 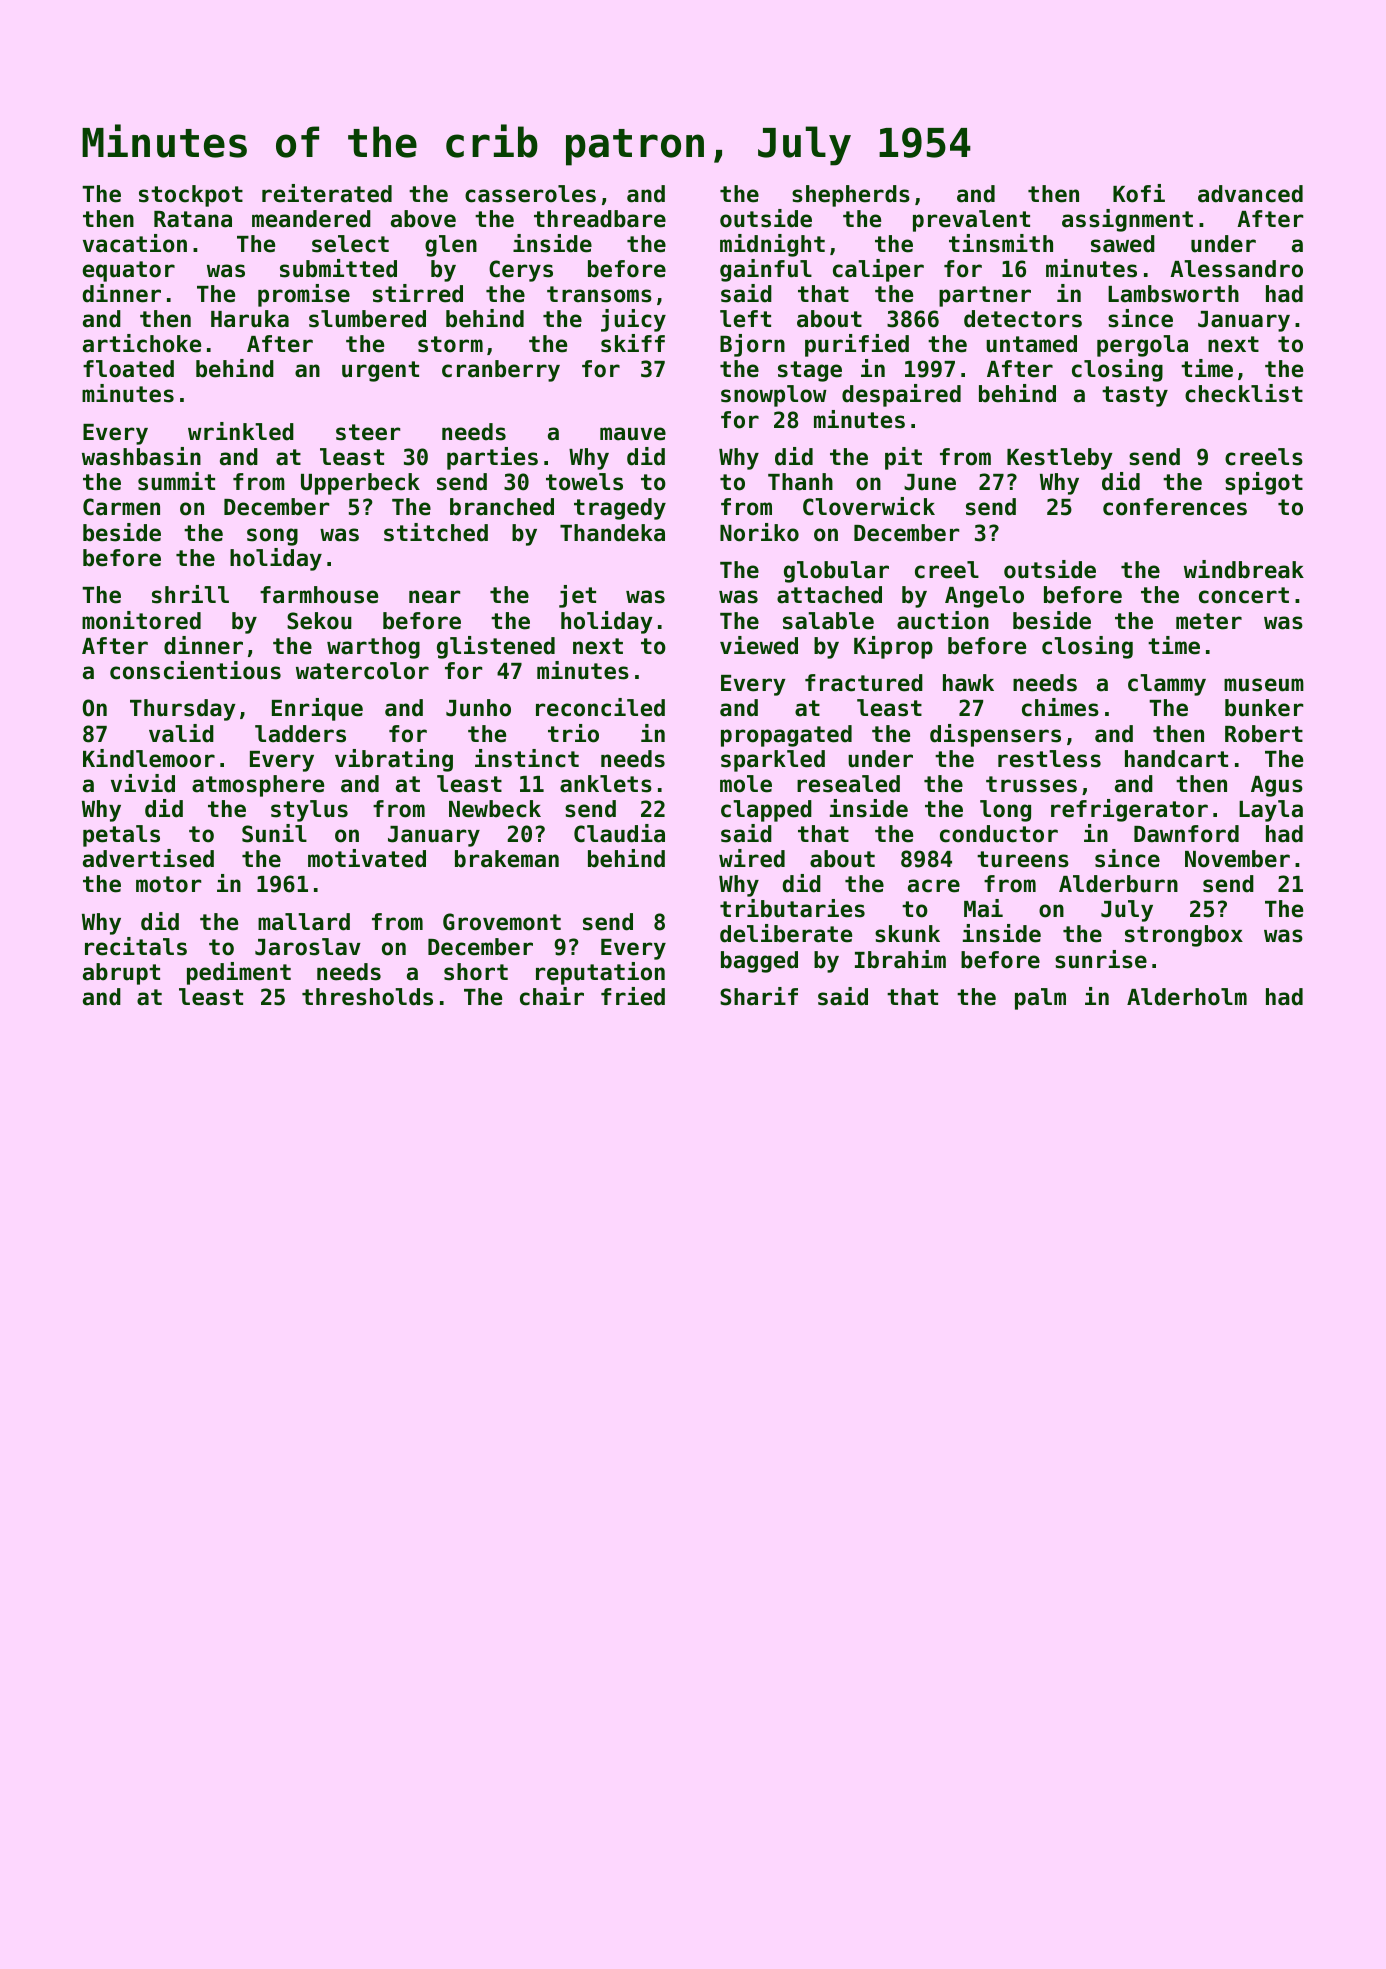 What do you see at coordinates (142, 343) in the screenshot?
I see `artichoke` at bounding box center [142, 343].
